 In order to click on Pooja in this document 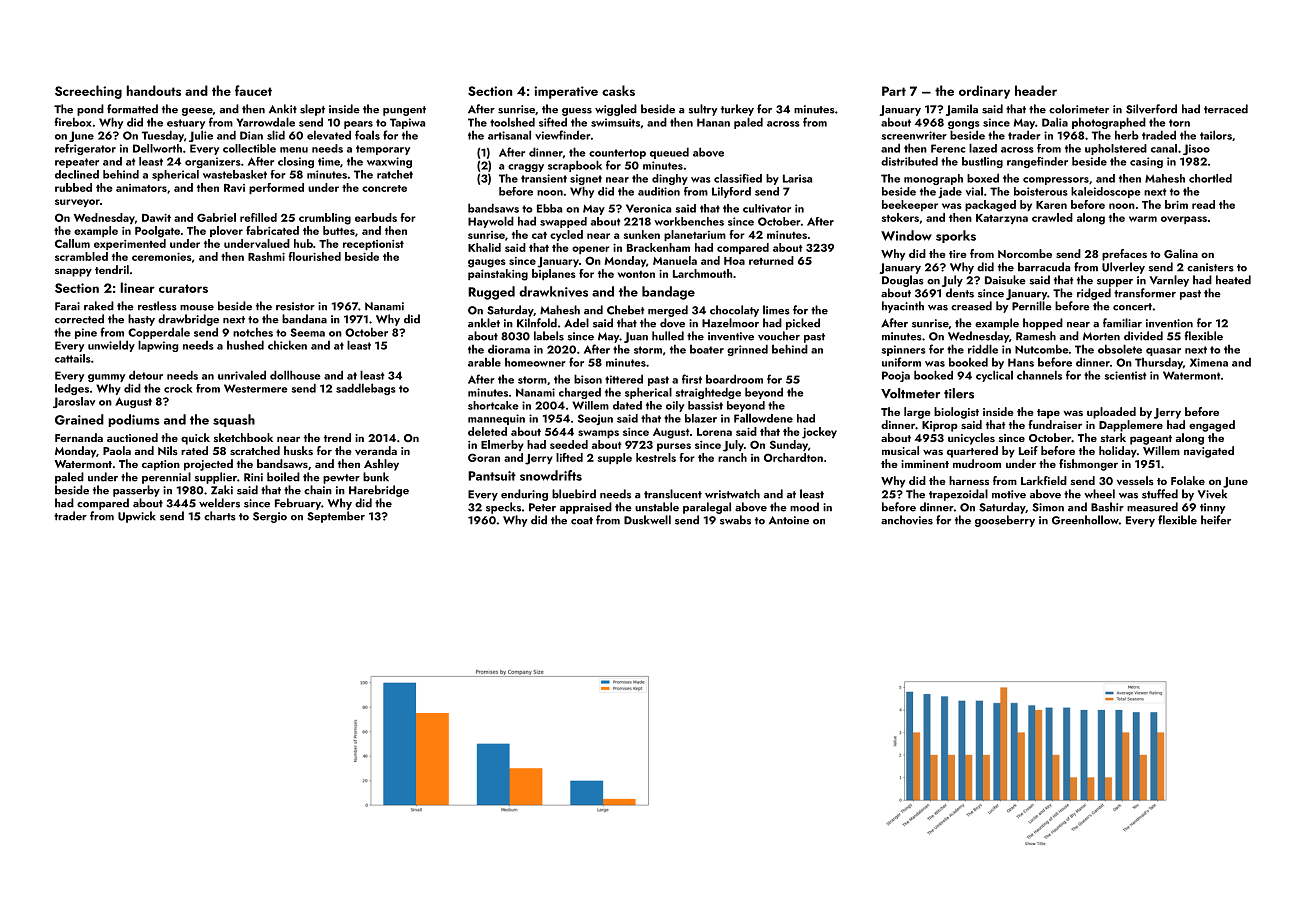, I will do `click(896, 376)`.
